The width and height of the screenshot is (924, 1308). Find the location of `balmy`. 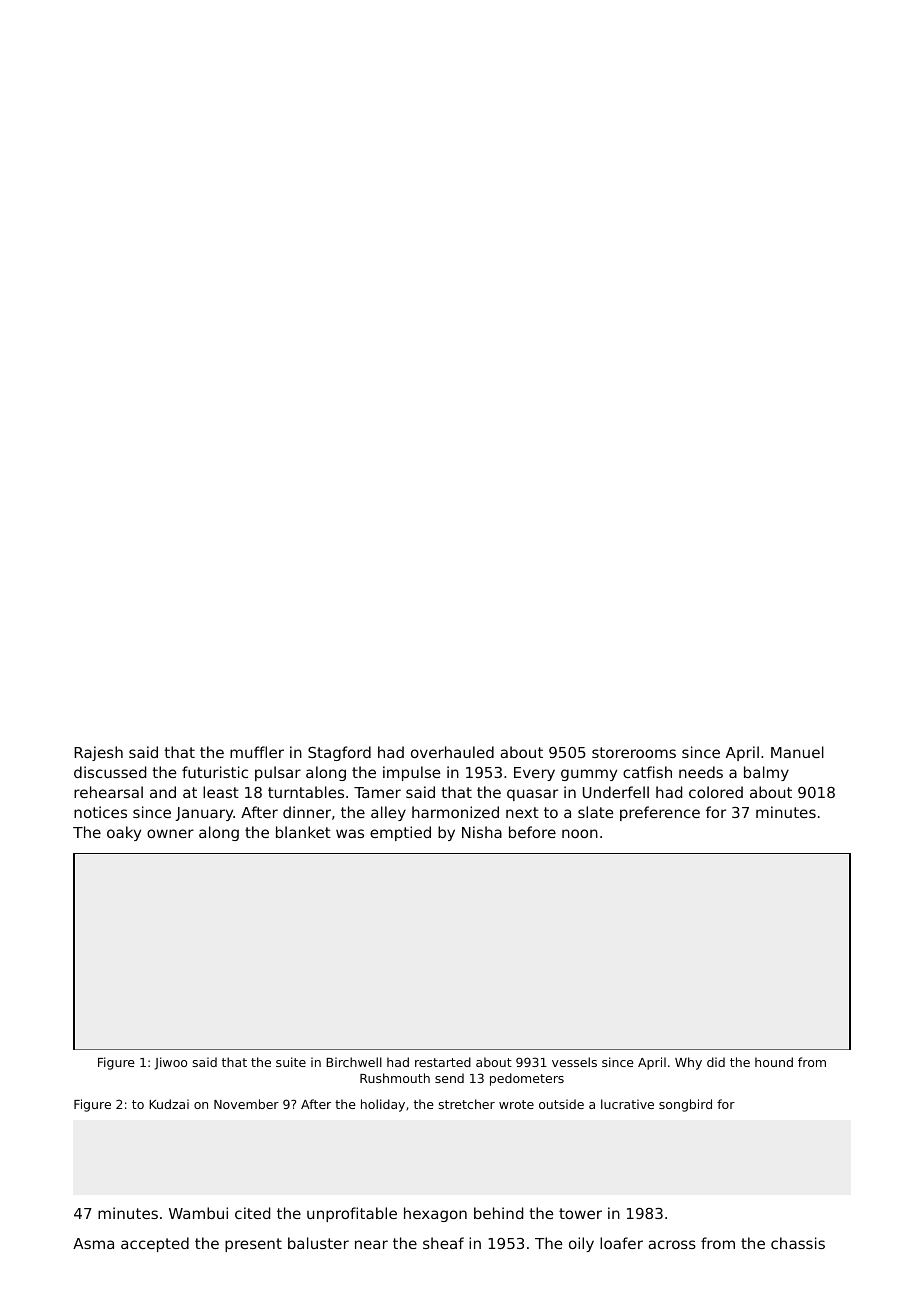

balmy is located at coordinates (766, 773).
